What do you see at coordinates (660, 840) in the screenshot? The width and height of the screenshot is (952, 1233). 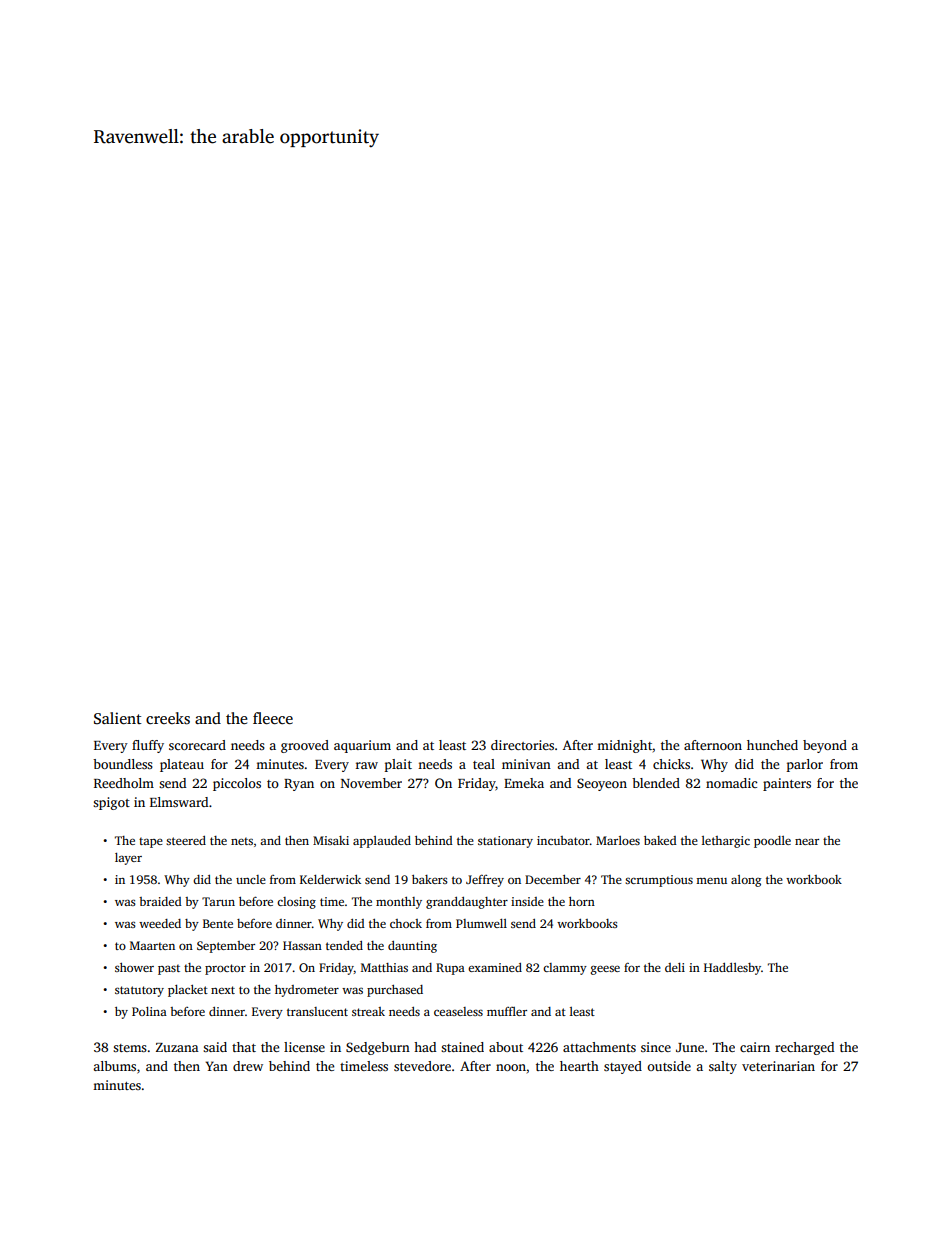 I see `baked` at bounding box center [660, 840].
